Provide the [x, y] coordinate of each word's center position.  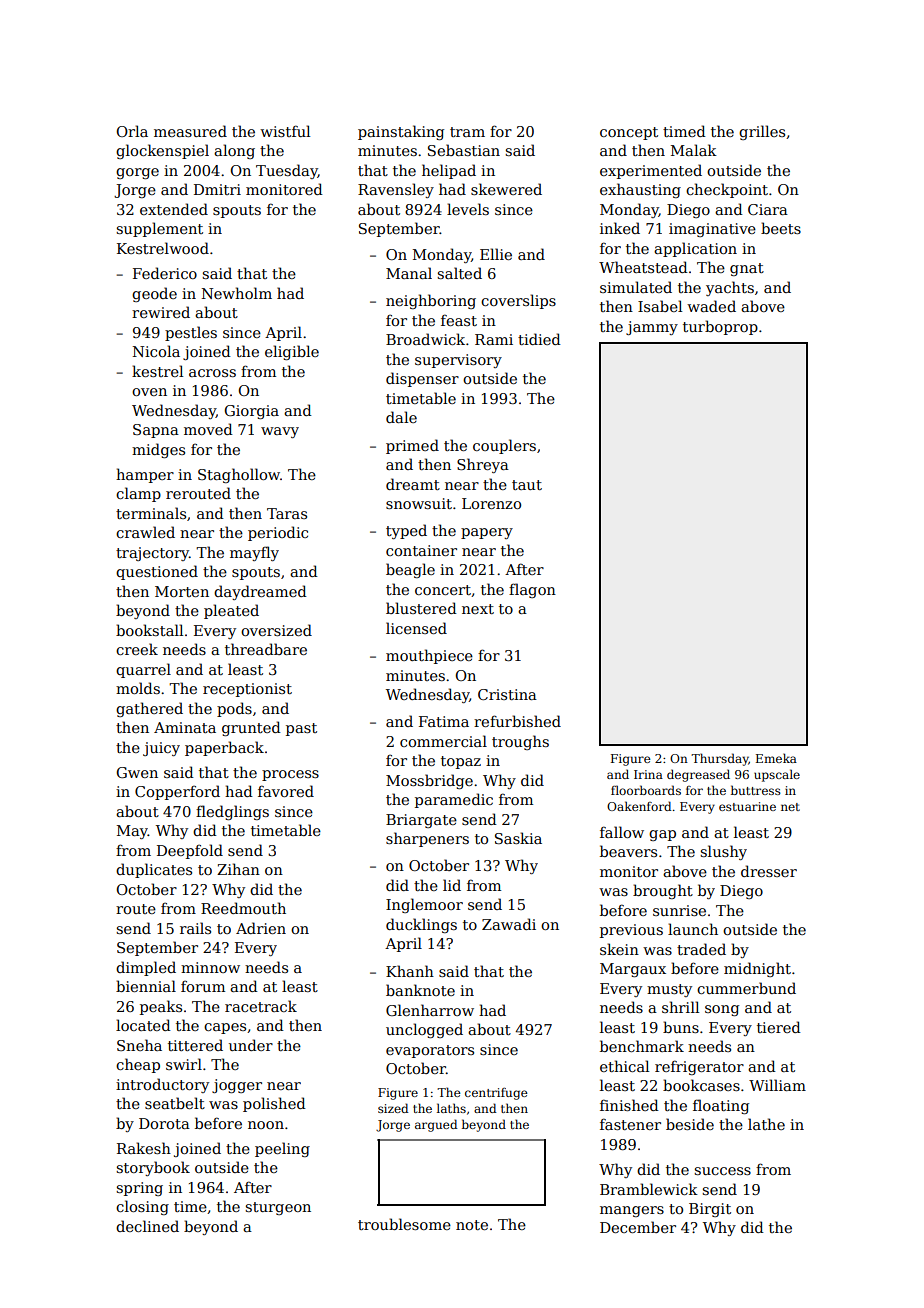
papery [487, 533]
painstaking [401, 132]
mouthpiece [429, 656]
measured [190, 131]
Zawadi [509, 924]
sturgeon [278, 1208]
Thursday [720, 759]
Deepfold [190, 851]
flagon [532, 590]
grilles [762, 132]
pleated [231, 611]
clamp [138, 494]
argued [436, 1125]
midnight [757, 969]
